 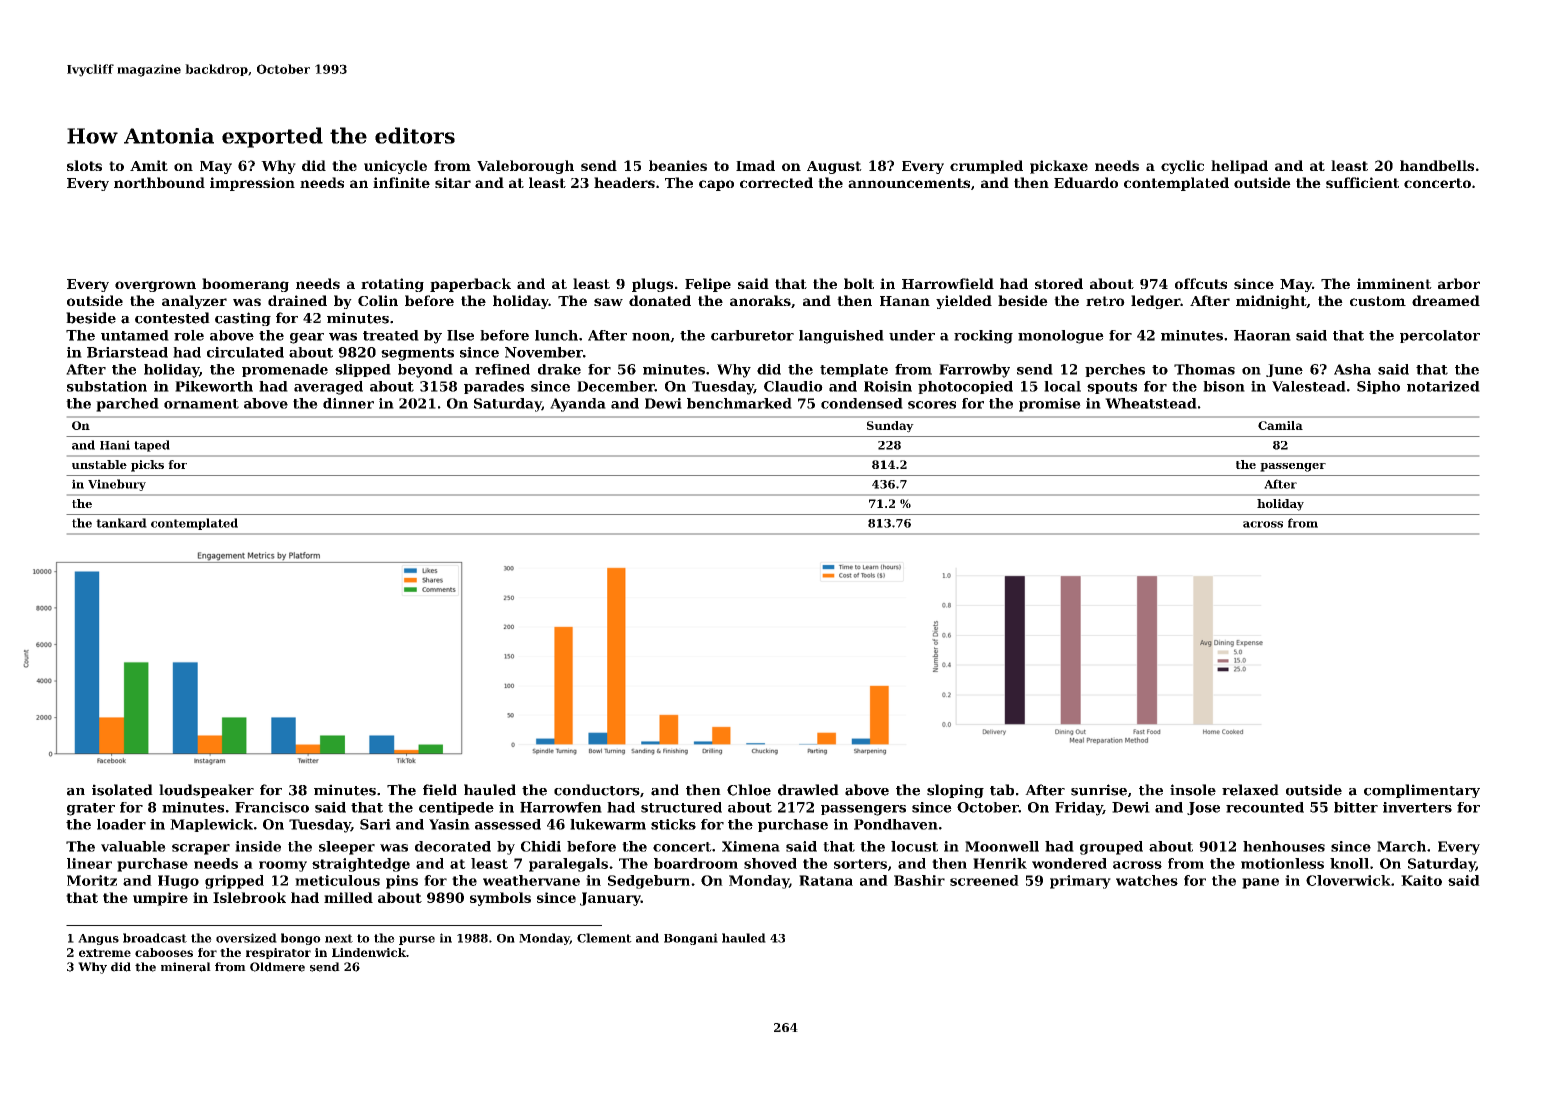 I want to click on Farrowby, so click(x=974, y=371).
